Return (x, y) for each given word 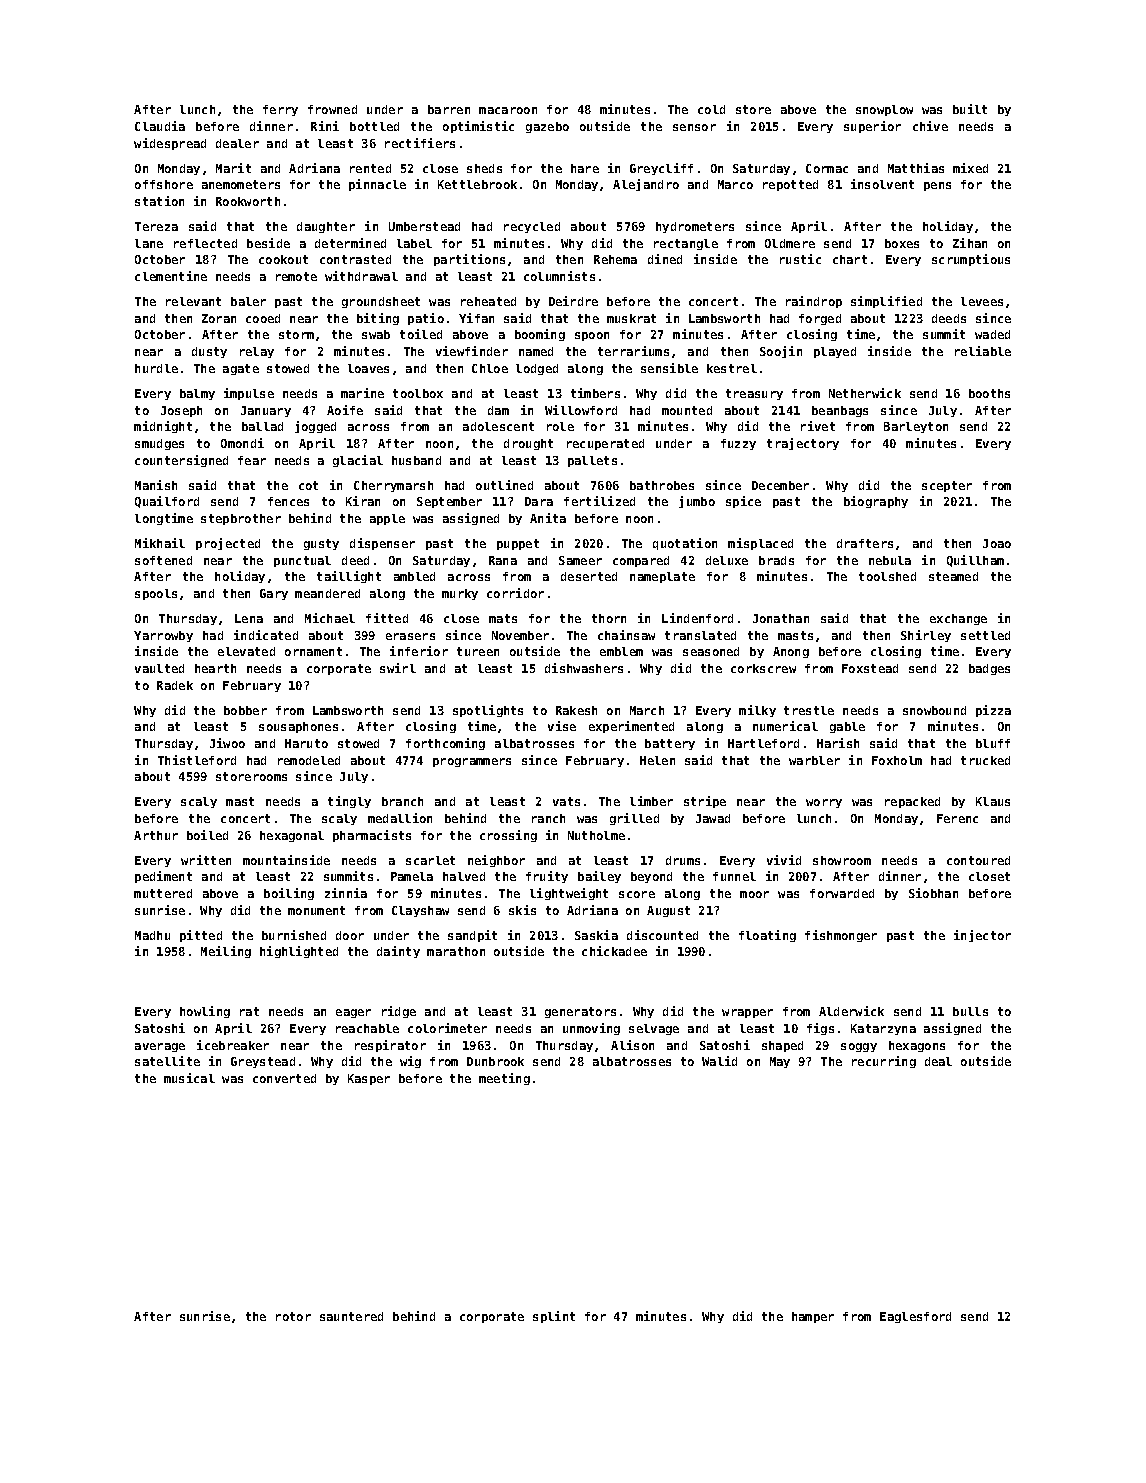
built (970, 109)
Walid (719, 1061)
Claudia (160, 126)
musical (189, 1078)
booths (989, 393)
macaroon (508, 110)
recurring (884, 1062)
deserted (589, 576)
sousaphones (298, 727)
